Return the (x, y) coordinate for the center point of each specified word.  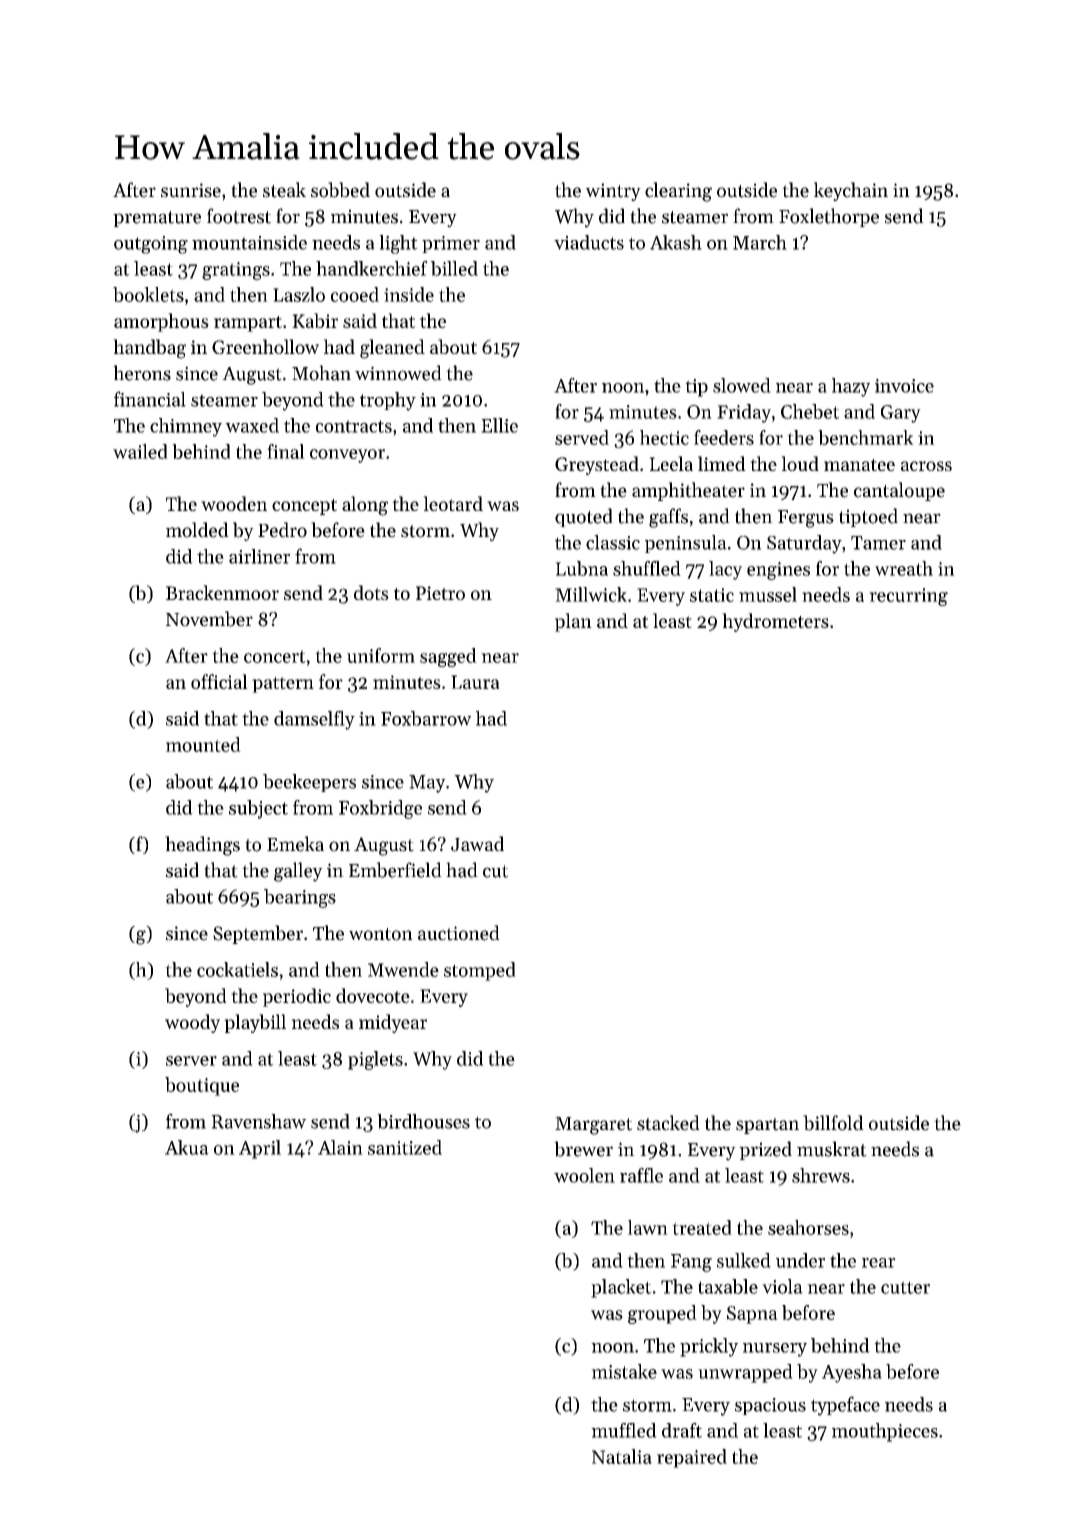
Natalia (622, 1456)
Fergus (806, 519)
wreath (904, 568)
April (260, 1149)
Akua (187, 1147)
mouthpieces (885, 1432)
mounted (203, 744)
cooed (355, 294)
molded (197, 530)
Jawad (477, 844)
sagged (448, 657)
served (582, 437)
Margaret (593, 1126)
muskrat (832, 1149)
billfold (833, 1123)
